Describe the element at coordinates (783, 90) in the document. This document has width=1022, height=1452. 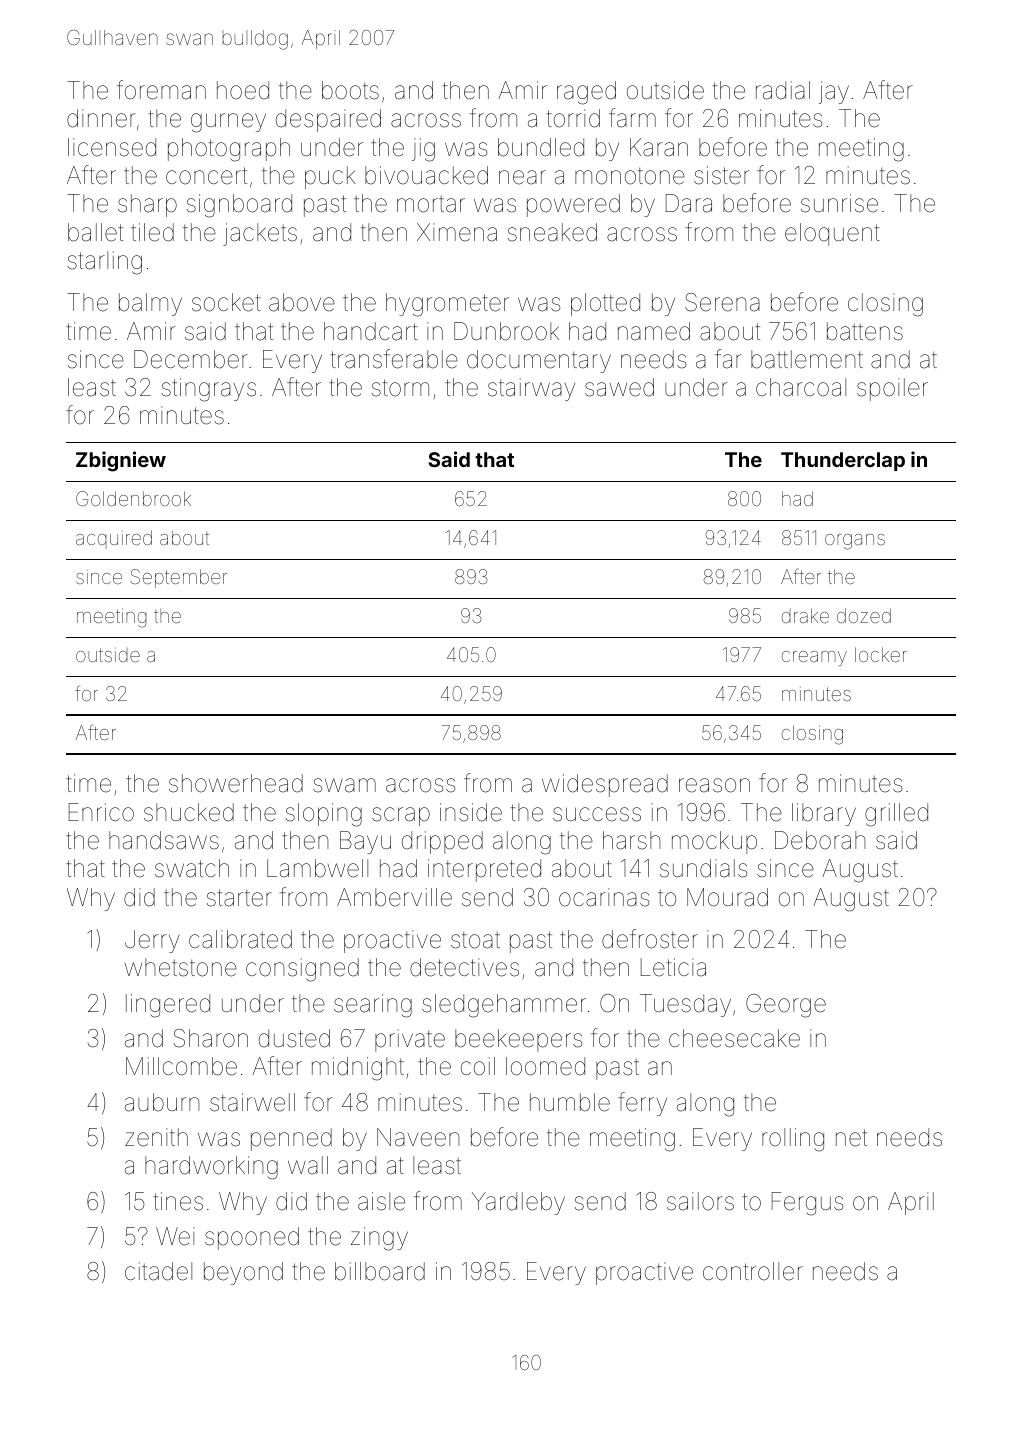
I see `radial` at that location.
